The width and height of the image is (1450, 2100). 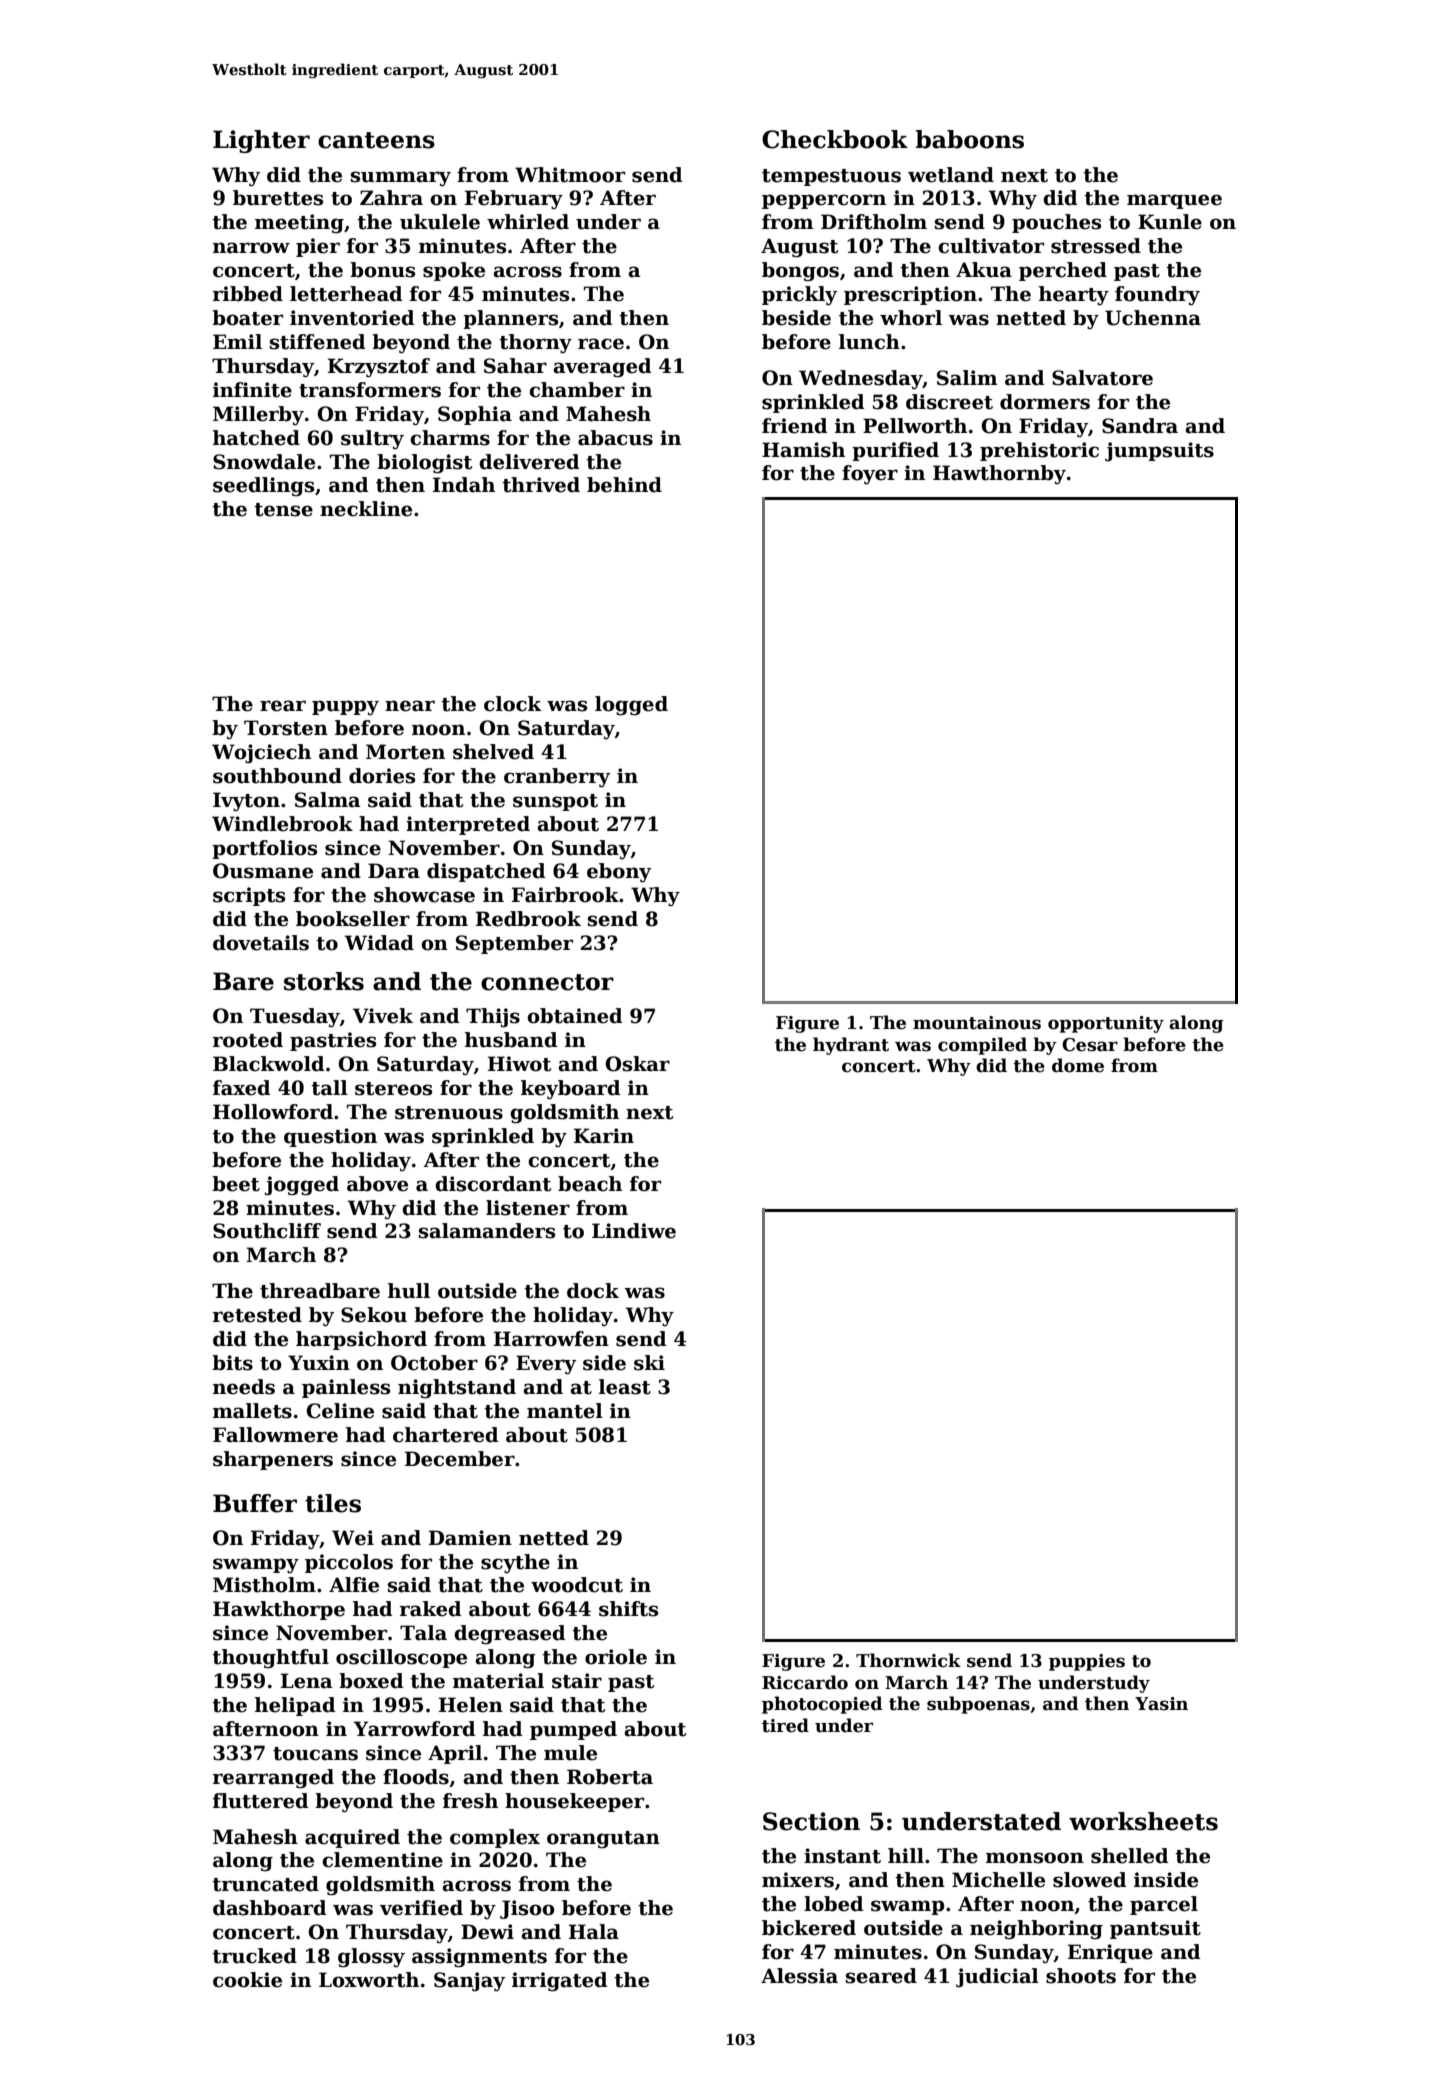 What do you see at coordinates (824, 201) in the image?
I see `peppercorn` at bounding box center [824, 201].
